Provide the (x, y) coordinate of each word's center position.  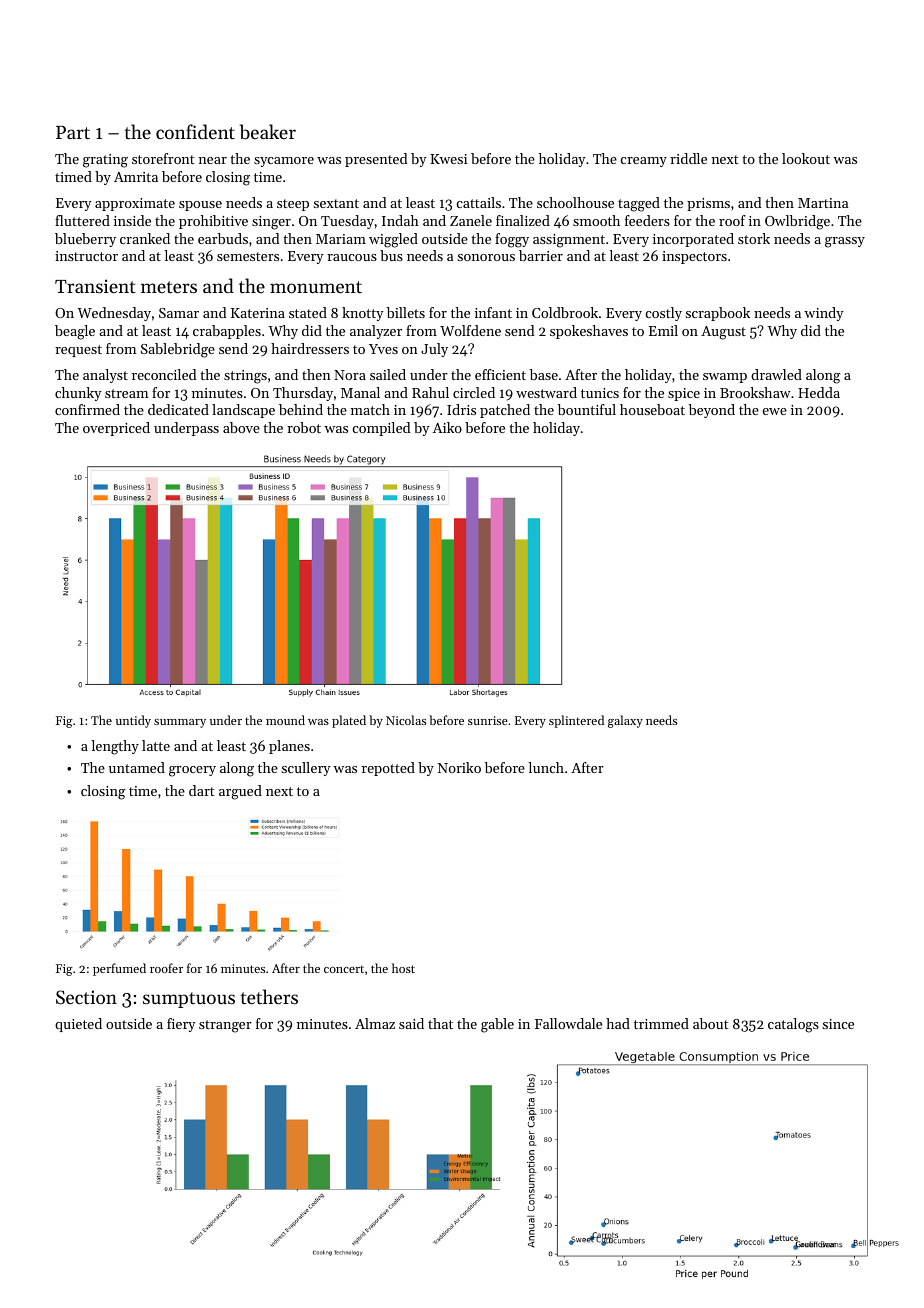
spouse (200, 206)
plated (349, 721)
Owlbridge (797, 222)
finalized (523, 220)
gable (497, 1025)
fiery (181, 1025)
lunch (546, 767)
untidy (133, 721)
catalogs (793, 1025)
